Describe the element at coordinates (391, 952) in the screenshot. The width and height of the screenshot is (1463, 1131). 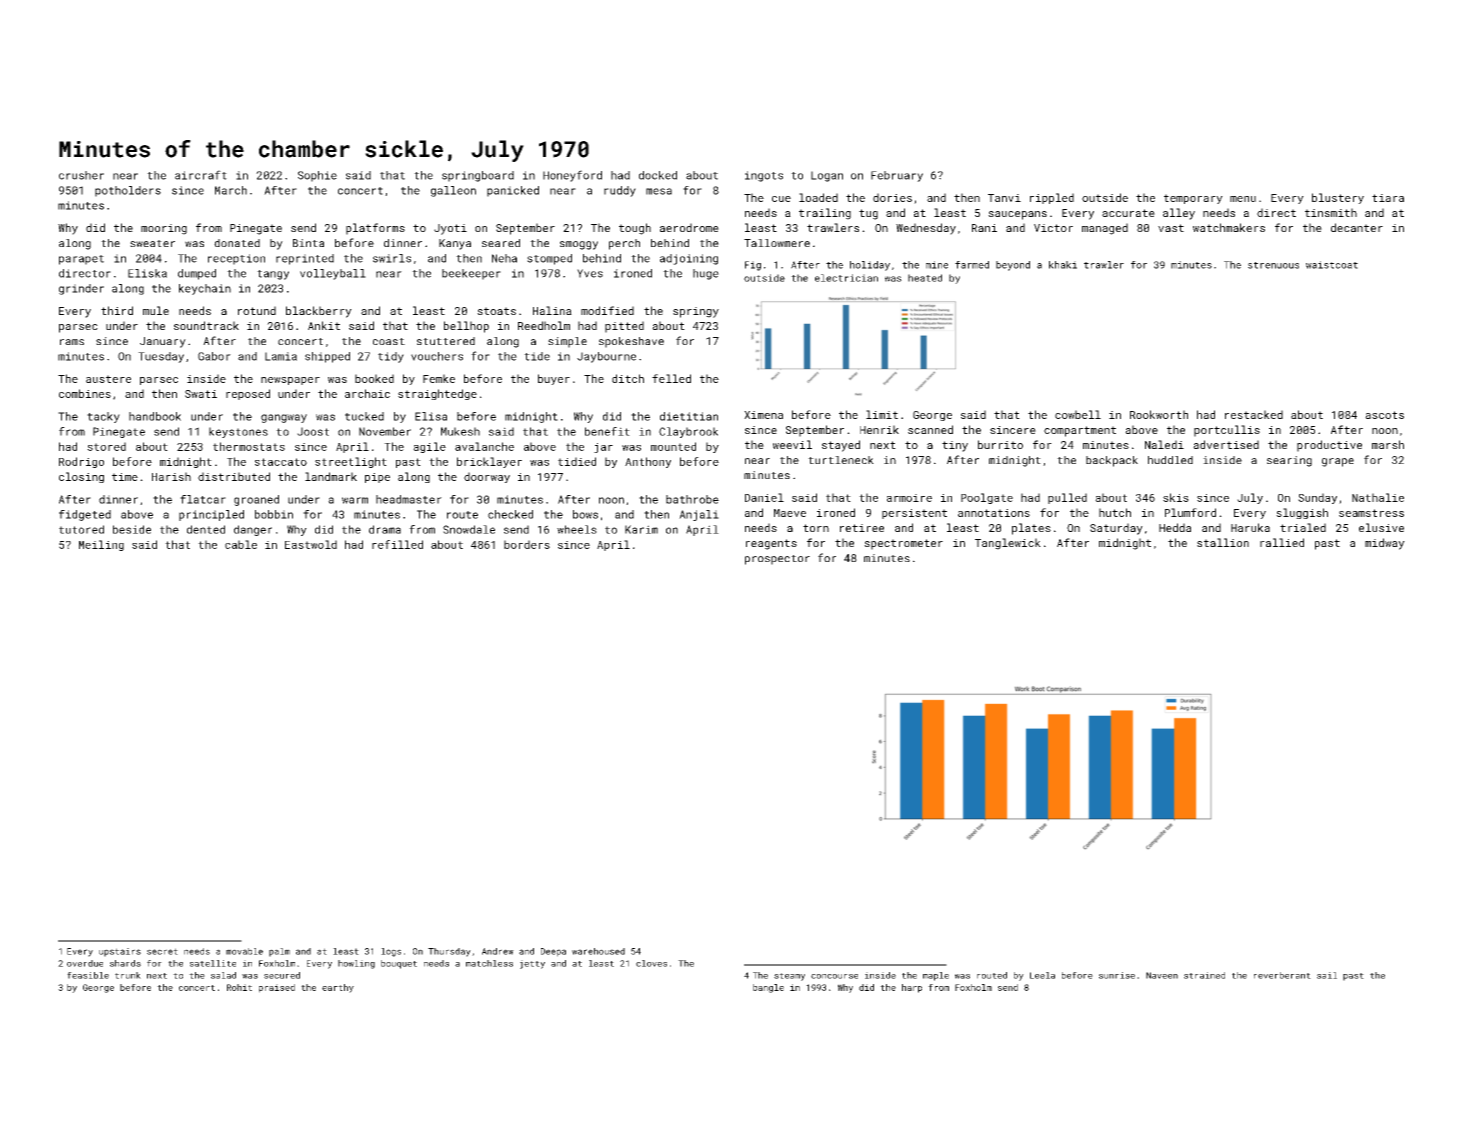
I see `logs` at that location.
